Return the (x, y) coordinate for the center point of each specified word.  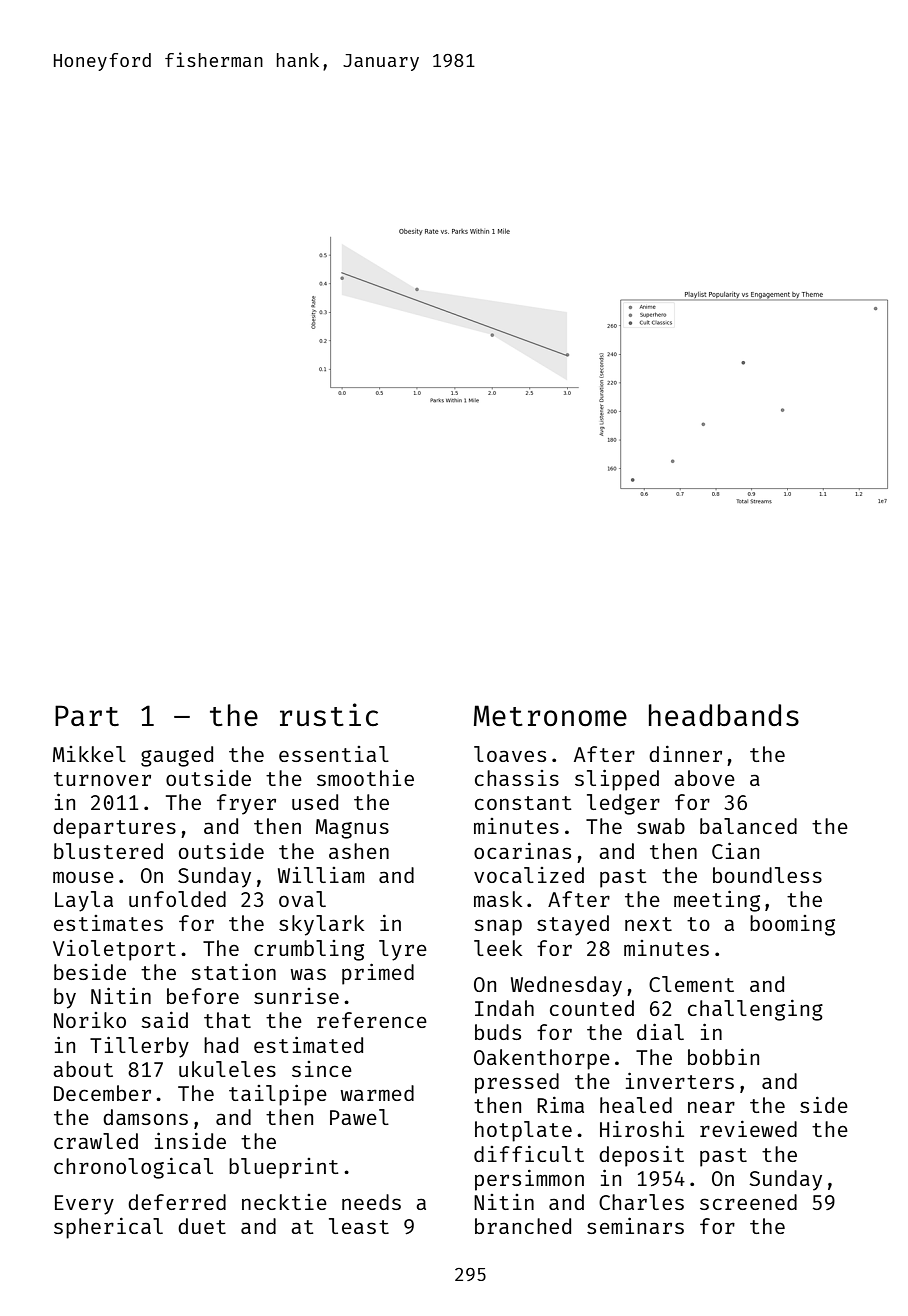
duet (202, 1226)
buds (498, 1032)
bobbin (723, 1057)
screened (748, 1202)
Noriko (90, 1020)
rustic (329, 714)
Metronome (550, 715)
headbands (724, 715)
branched (523, 1226)
